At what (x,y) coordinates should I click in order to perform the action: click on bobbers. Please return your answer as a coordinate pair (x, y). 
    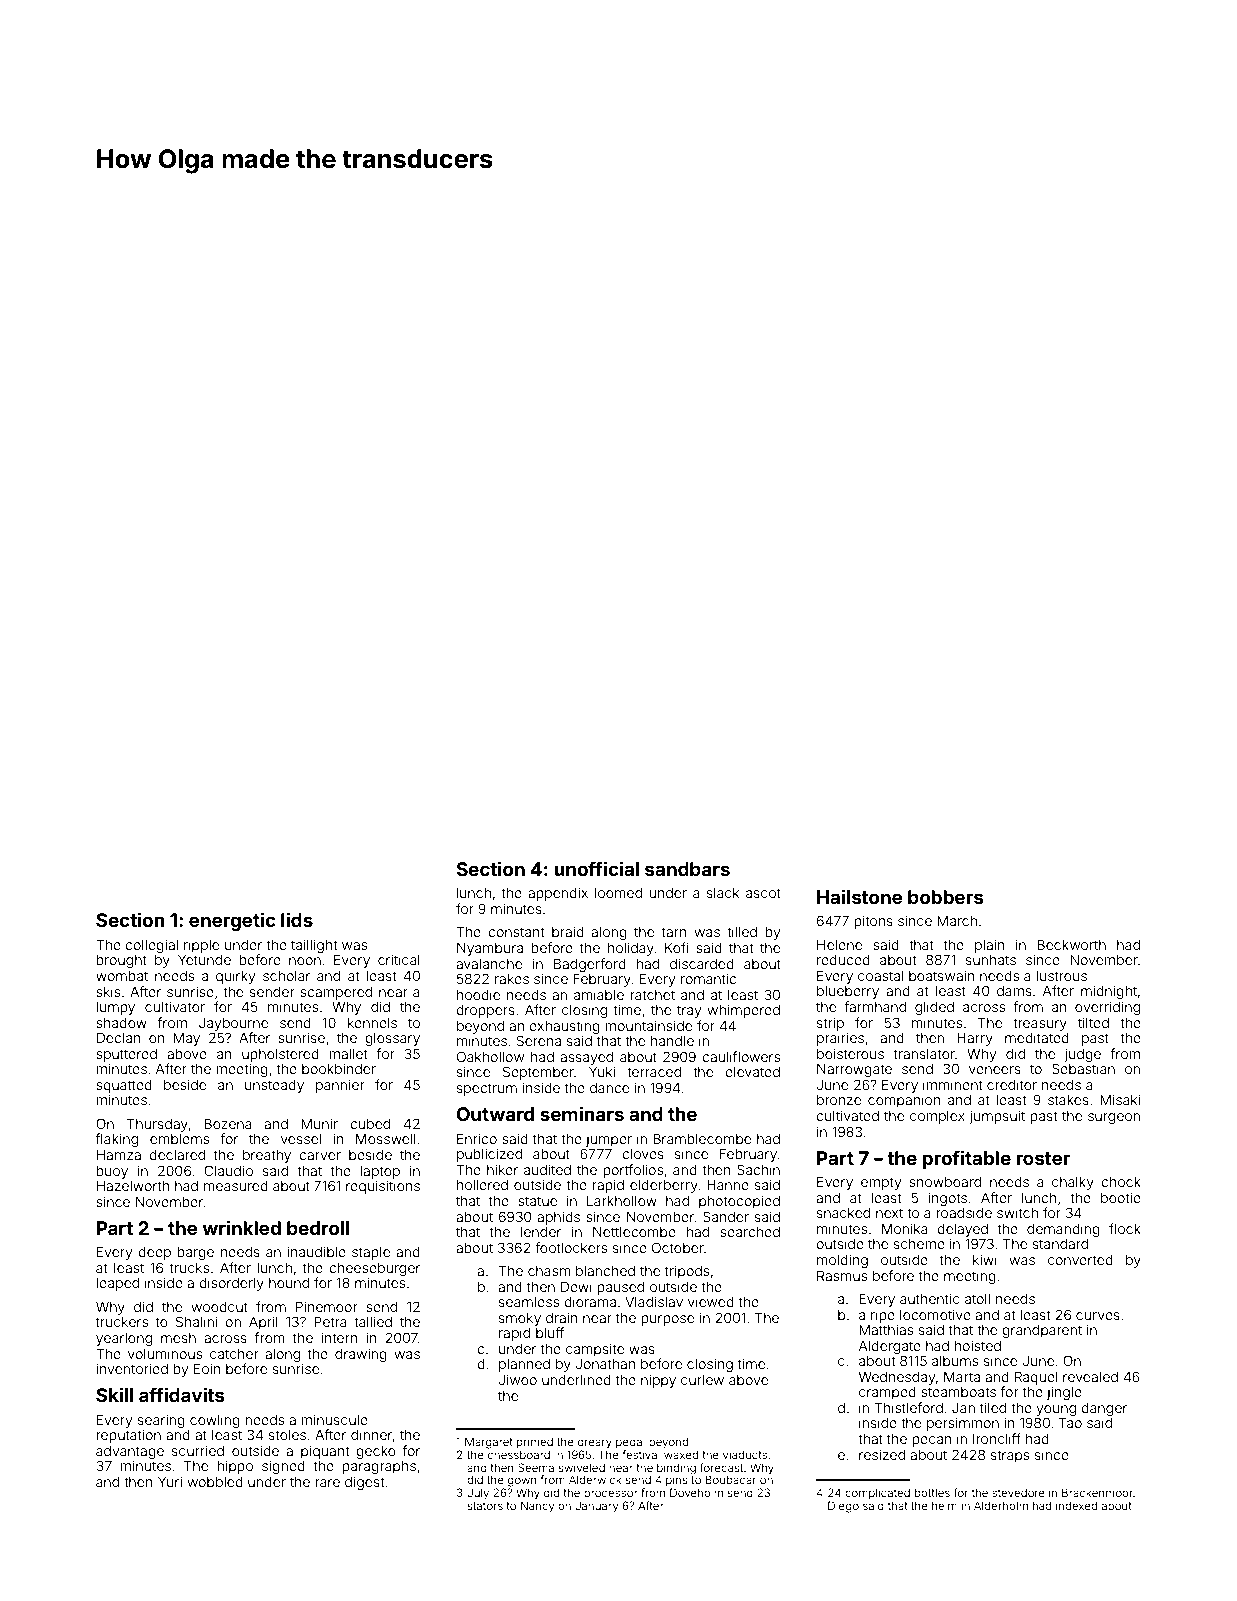
    Looking at the image, I should click on (945, 897).
